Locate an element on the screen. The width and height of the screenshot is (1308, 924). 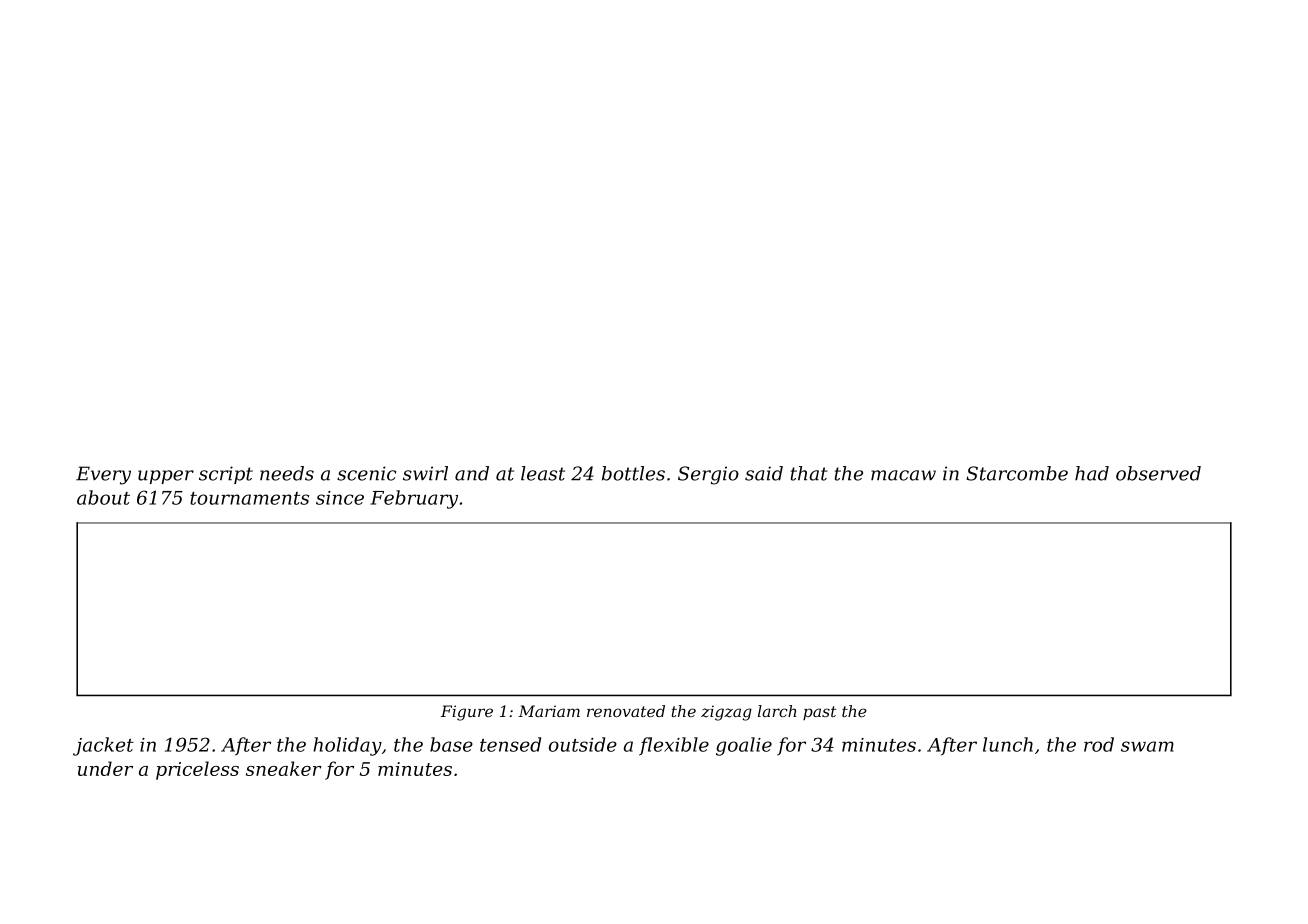
least is located at coordinates (543, 473).
